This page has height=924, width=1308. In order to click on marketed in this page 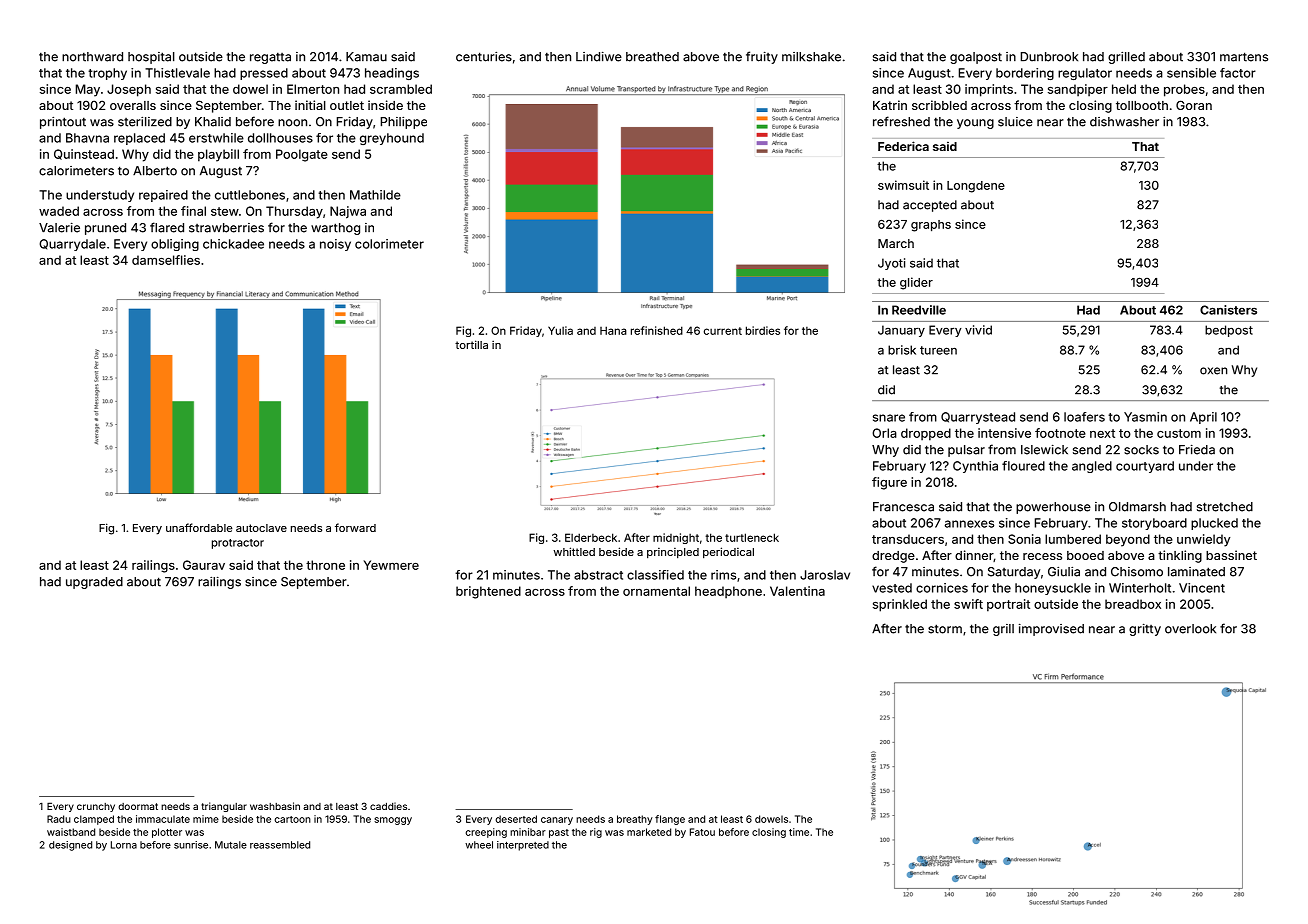, I will do `click(649, 832)`.
